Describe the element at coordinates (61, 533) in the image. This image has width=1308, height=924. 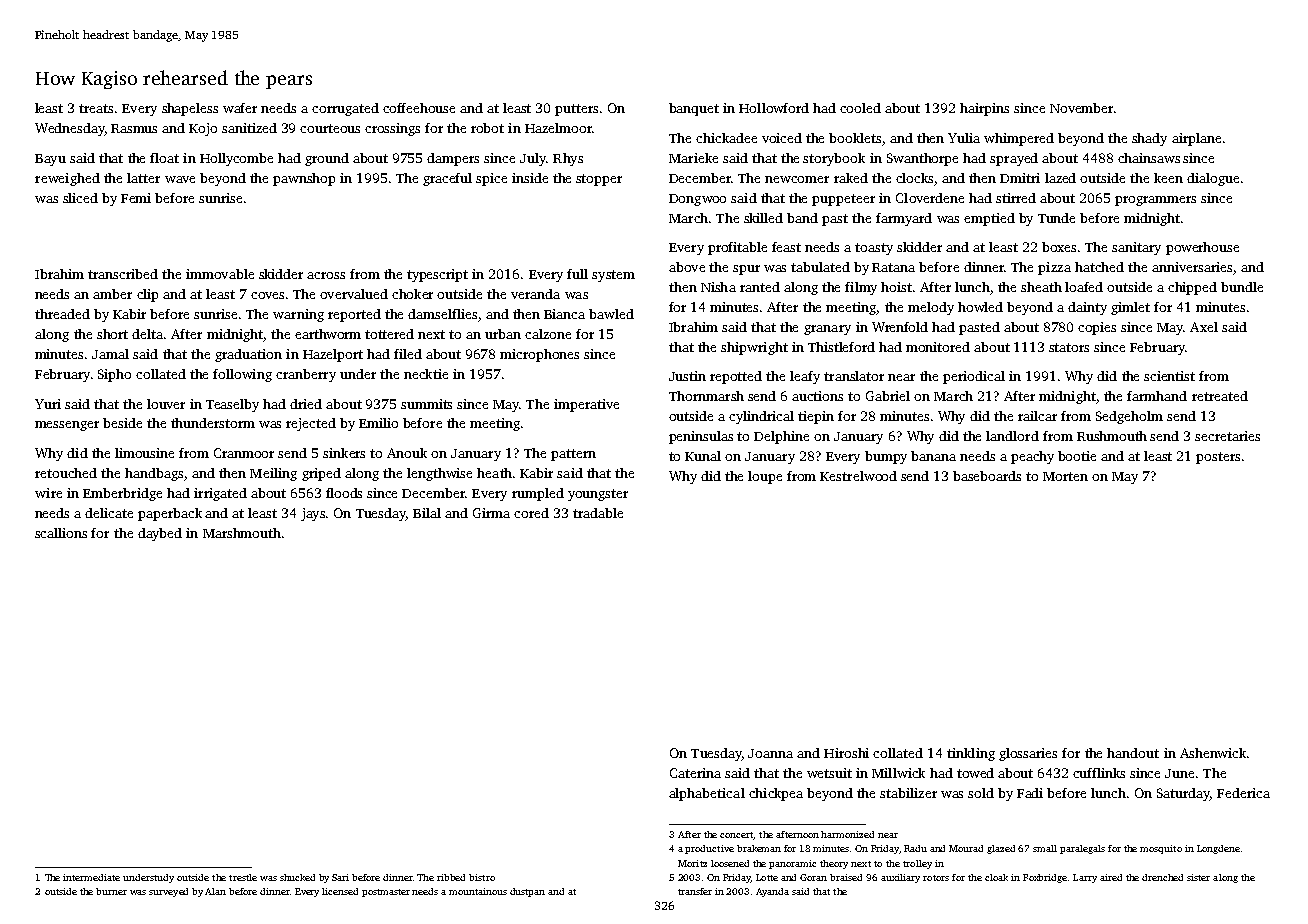
I see `scallions` at that location.
